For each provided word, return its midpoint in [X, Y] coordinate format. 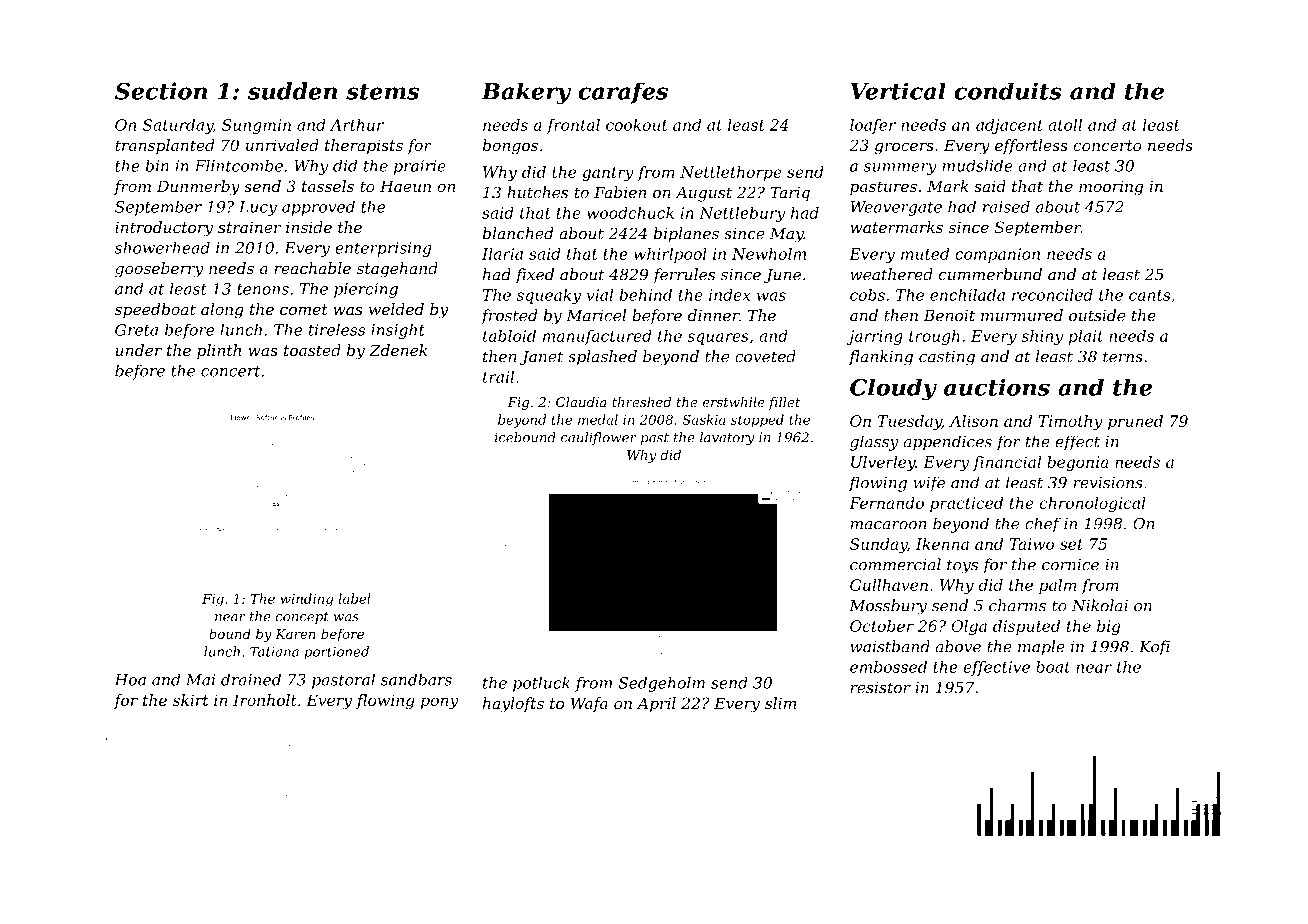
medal [598, 419]
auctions [997, 387]
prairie [420, 167]
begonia [1077, 463]
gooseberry [159, 270]
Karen [295, 634]
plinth [219, 351]
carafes [623, 93]
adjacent [1009, 126]
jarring [875, 337]
